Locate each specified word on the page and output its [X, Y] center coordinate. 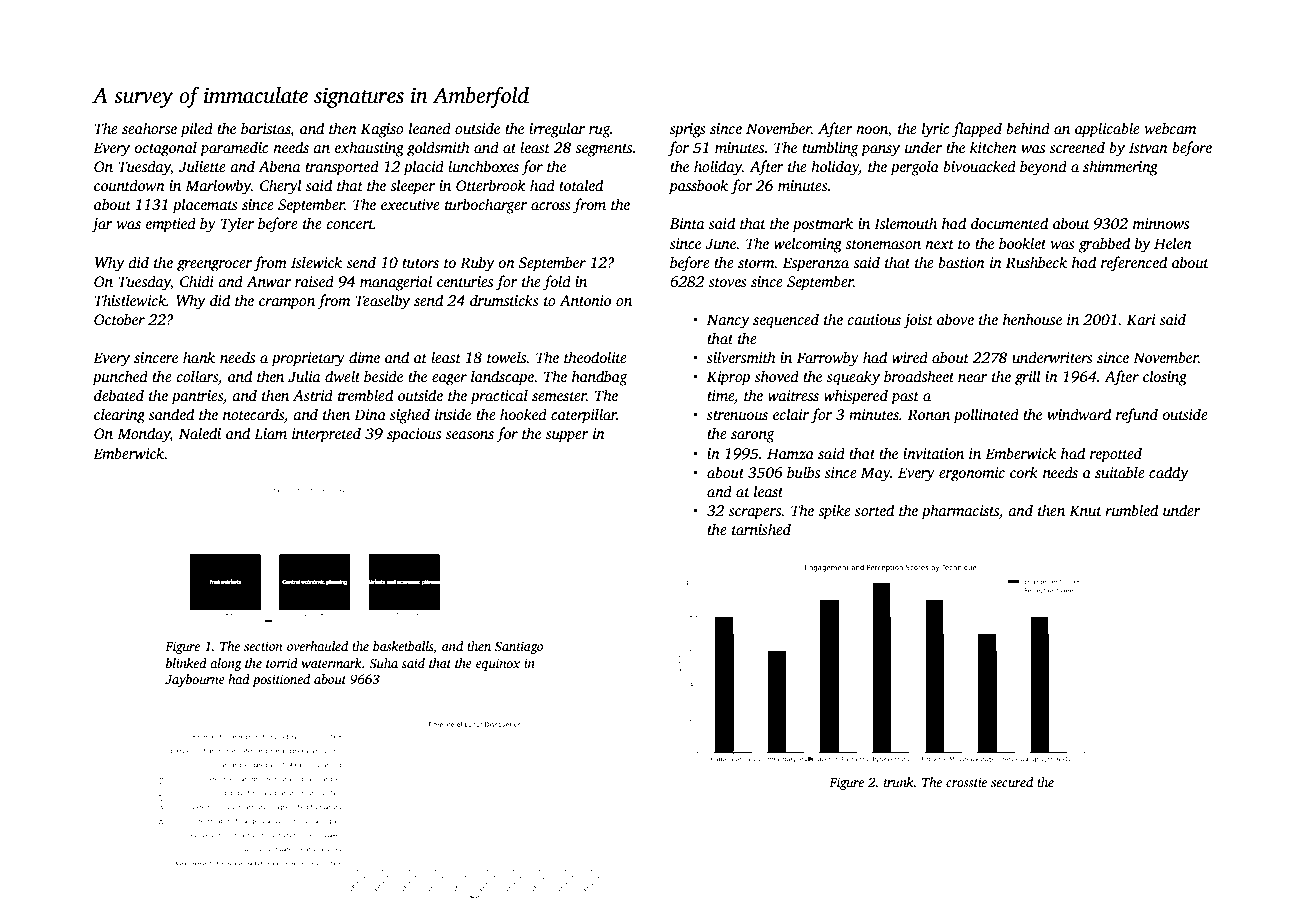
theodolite [595, 357]
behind [1028, 128]
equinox [498, 664]
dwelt [342, 376]
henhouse [1032, 319]
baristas [266, 129]
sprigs [688, 130]
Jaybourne [195, 680]
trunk [899, 782]
